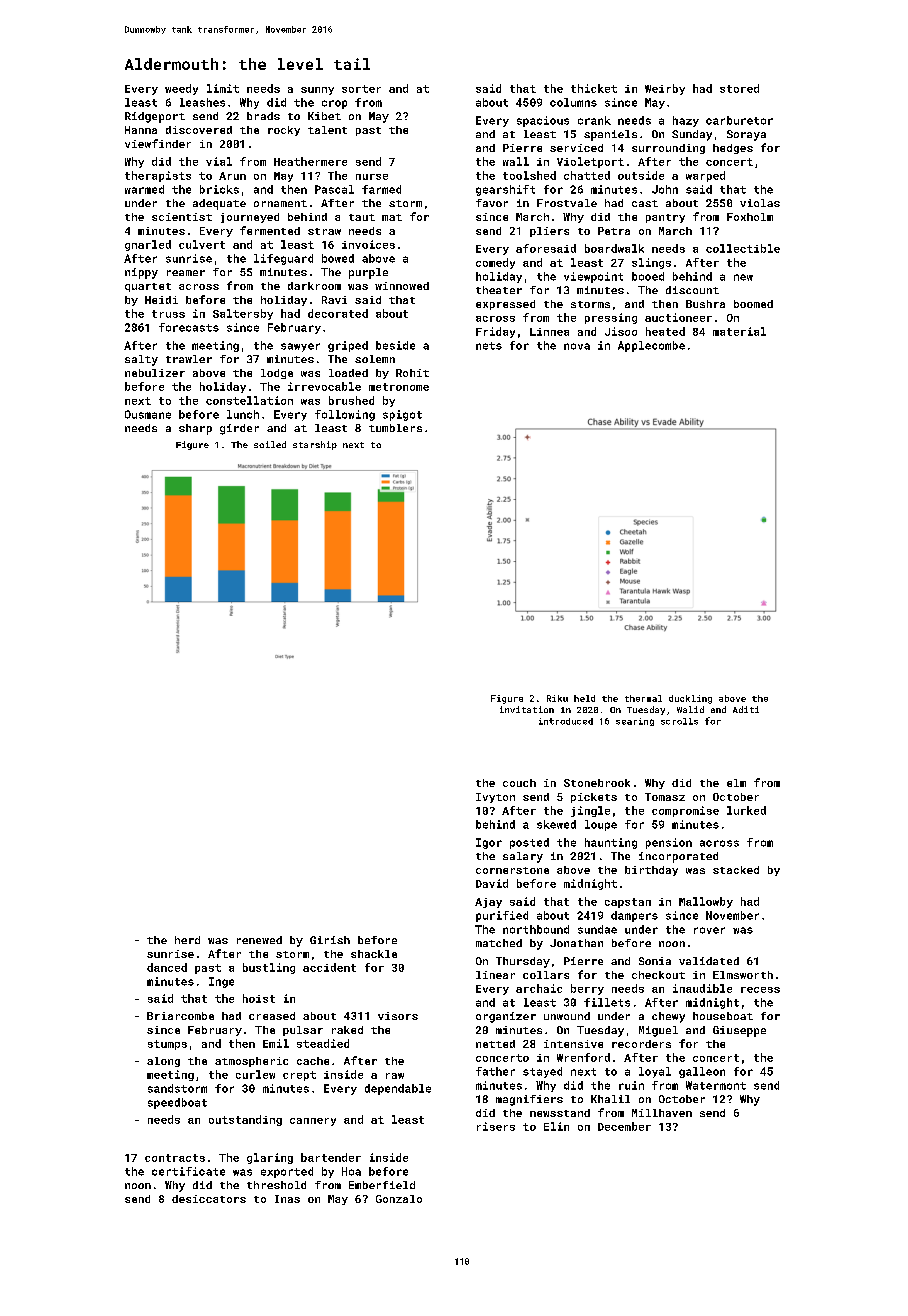 This page has width=908, height=1316. I want to click on Soraya, so click(746, 135).
